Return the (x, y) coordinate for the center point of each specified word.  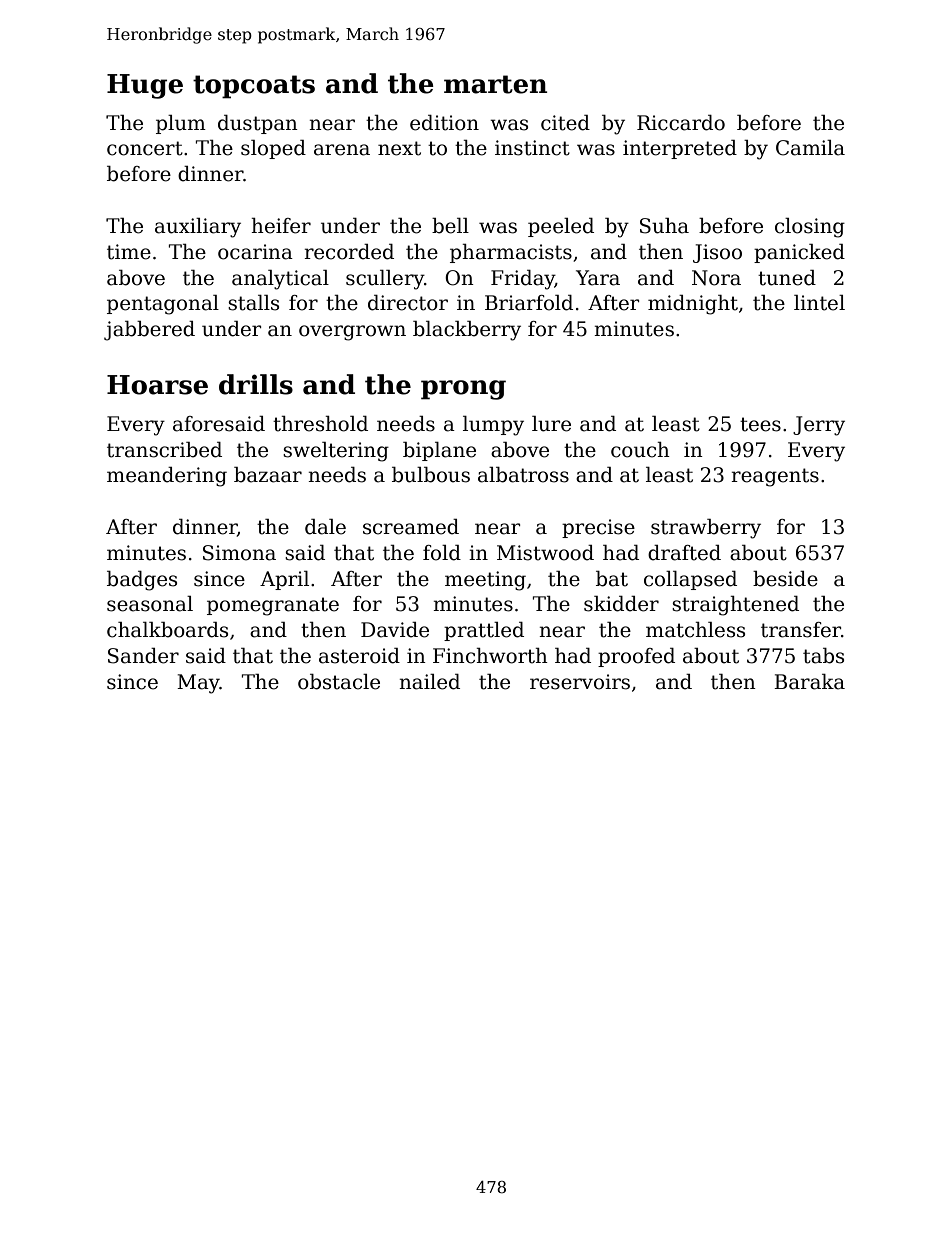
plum (181, 124)
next (399, 148)
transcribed (164, 450)
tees (760, 424)
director (408, 303)
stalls (253, 303)
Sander (143, 656)
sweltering (336, 452)
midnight (693, 305)
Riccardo (681, 123)
